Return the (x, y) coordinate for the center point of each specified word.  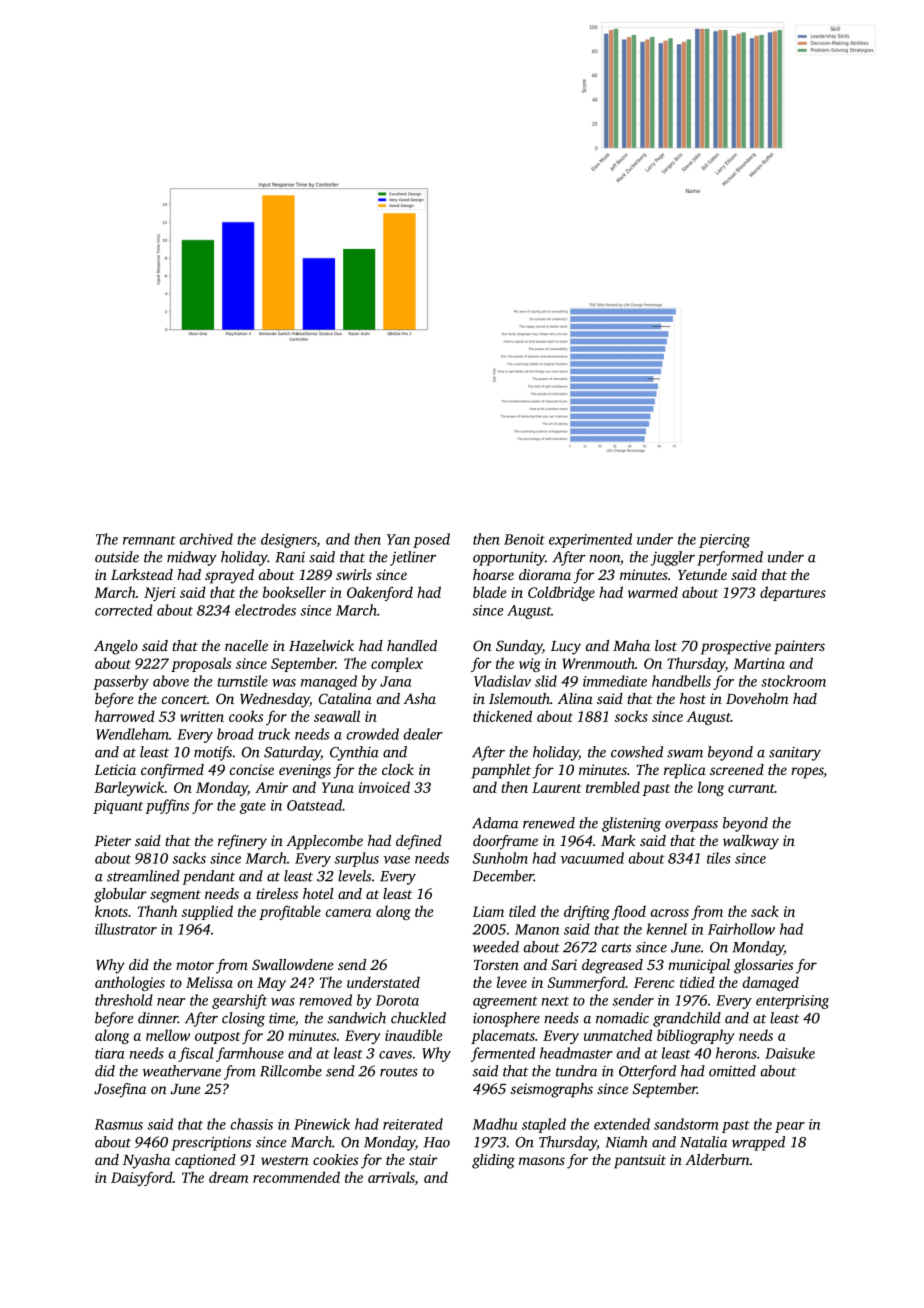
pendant (209, 877)
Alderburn (717, 1159)
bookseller (294, 592)
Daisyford (142, 1178)
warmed (653, 592)
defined (419, 842)
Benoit (524, 539)
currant (751, 788)
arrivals (391, 1177)
